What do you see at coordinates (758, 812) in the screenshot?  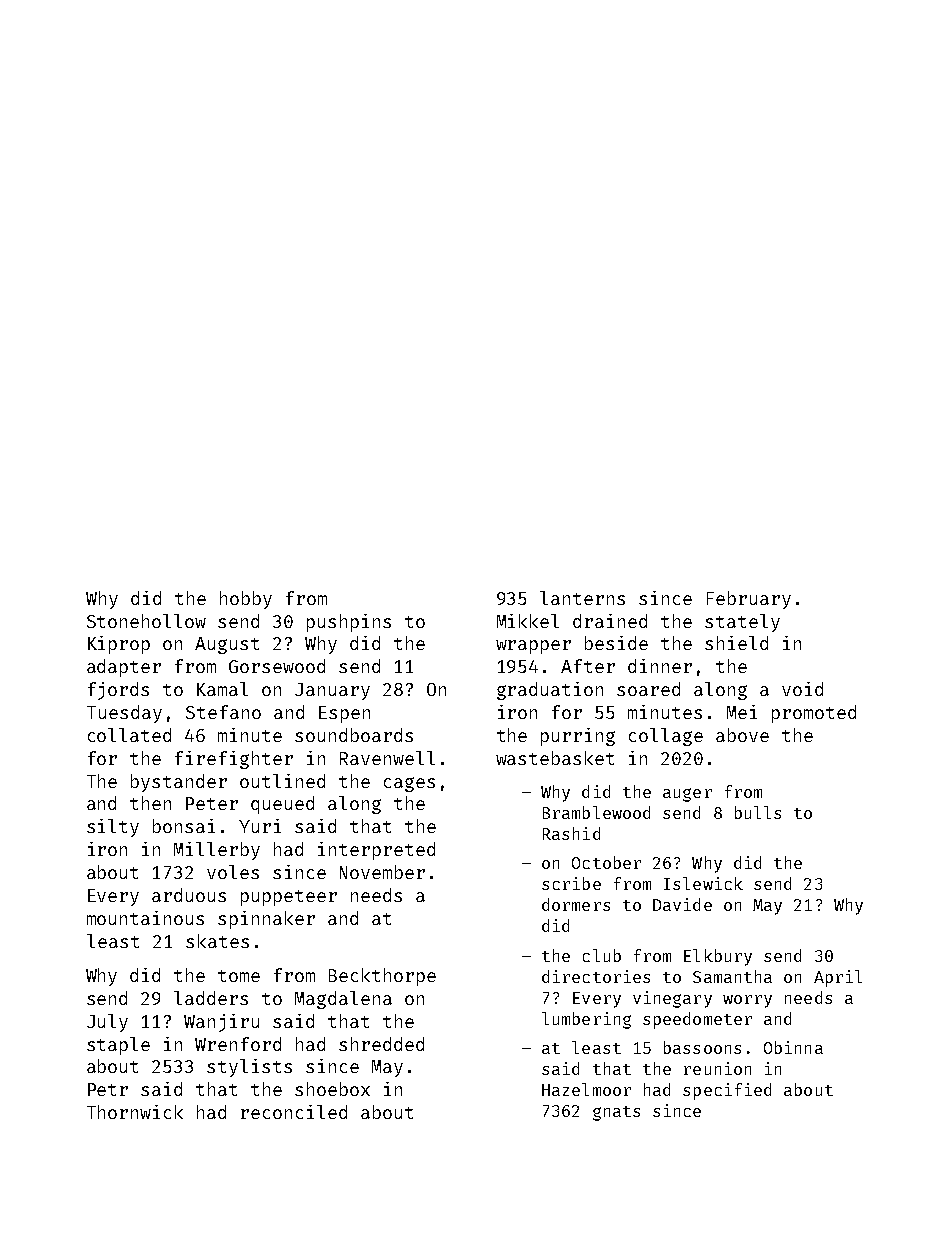 I see `bulls` at bounding box center [758, 812].
